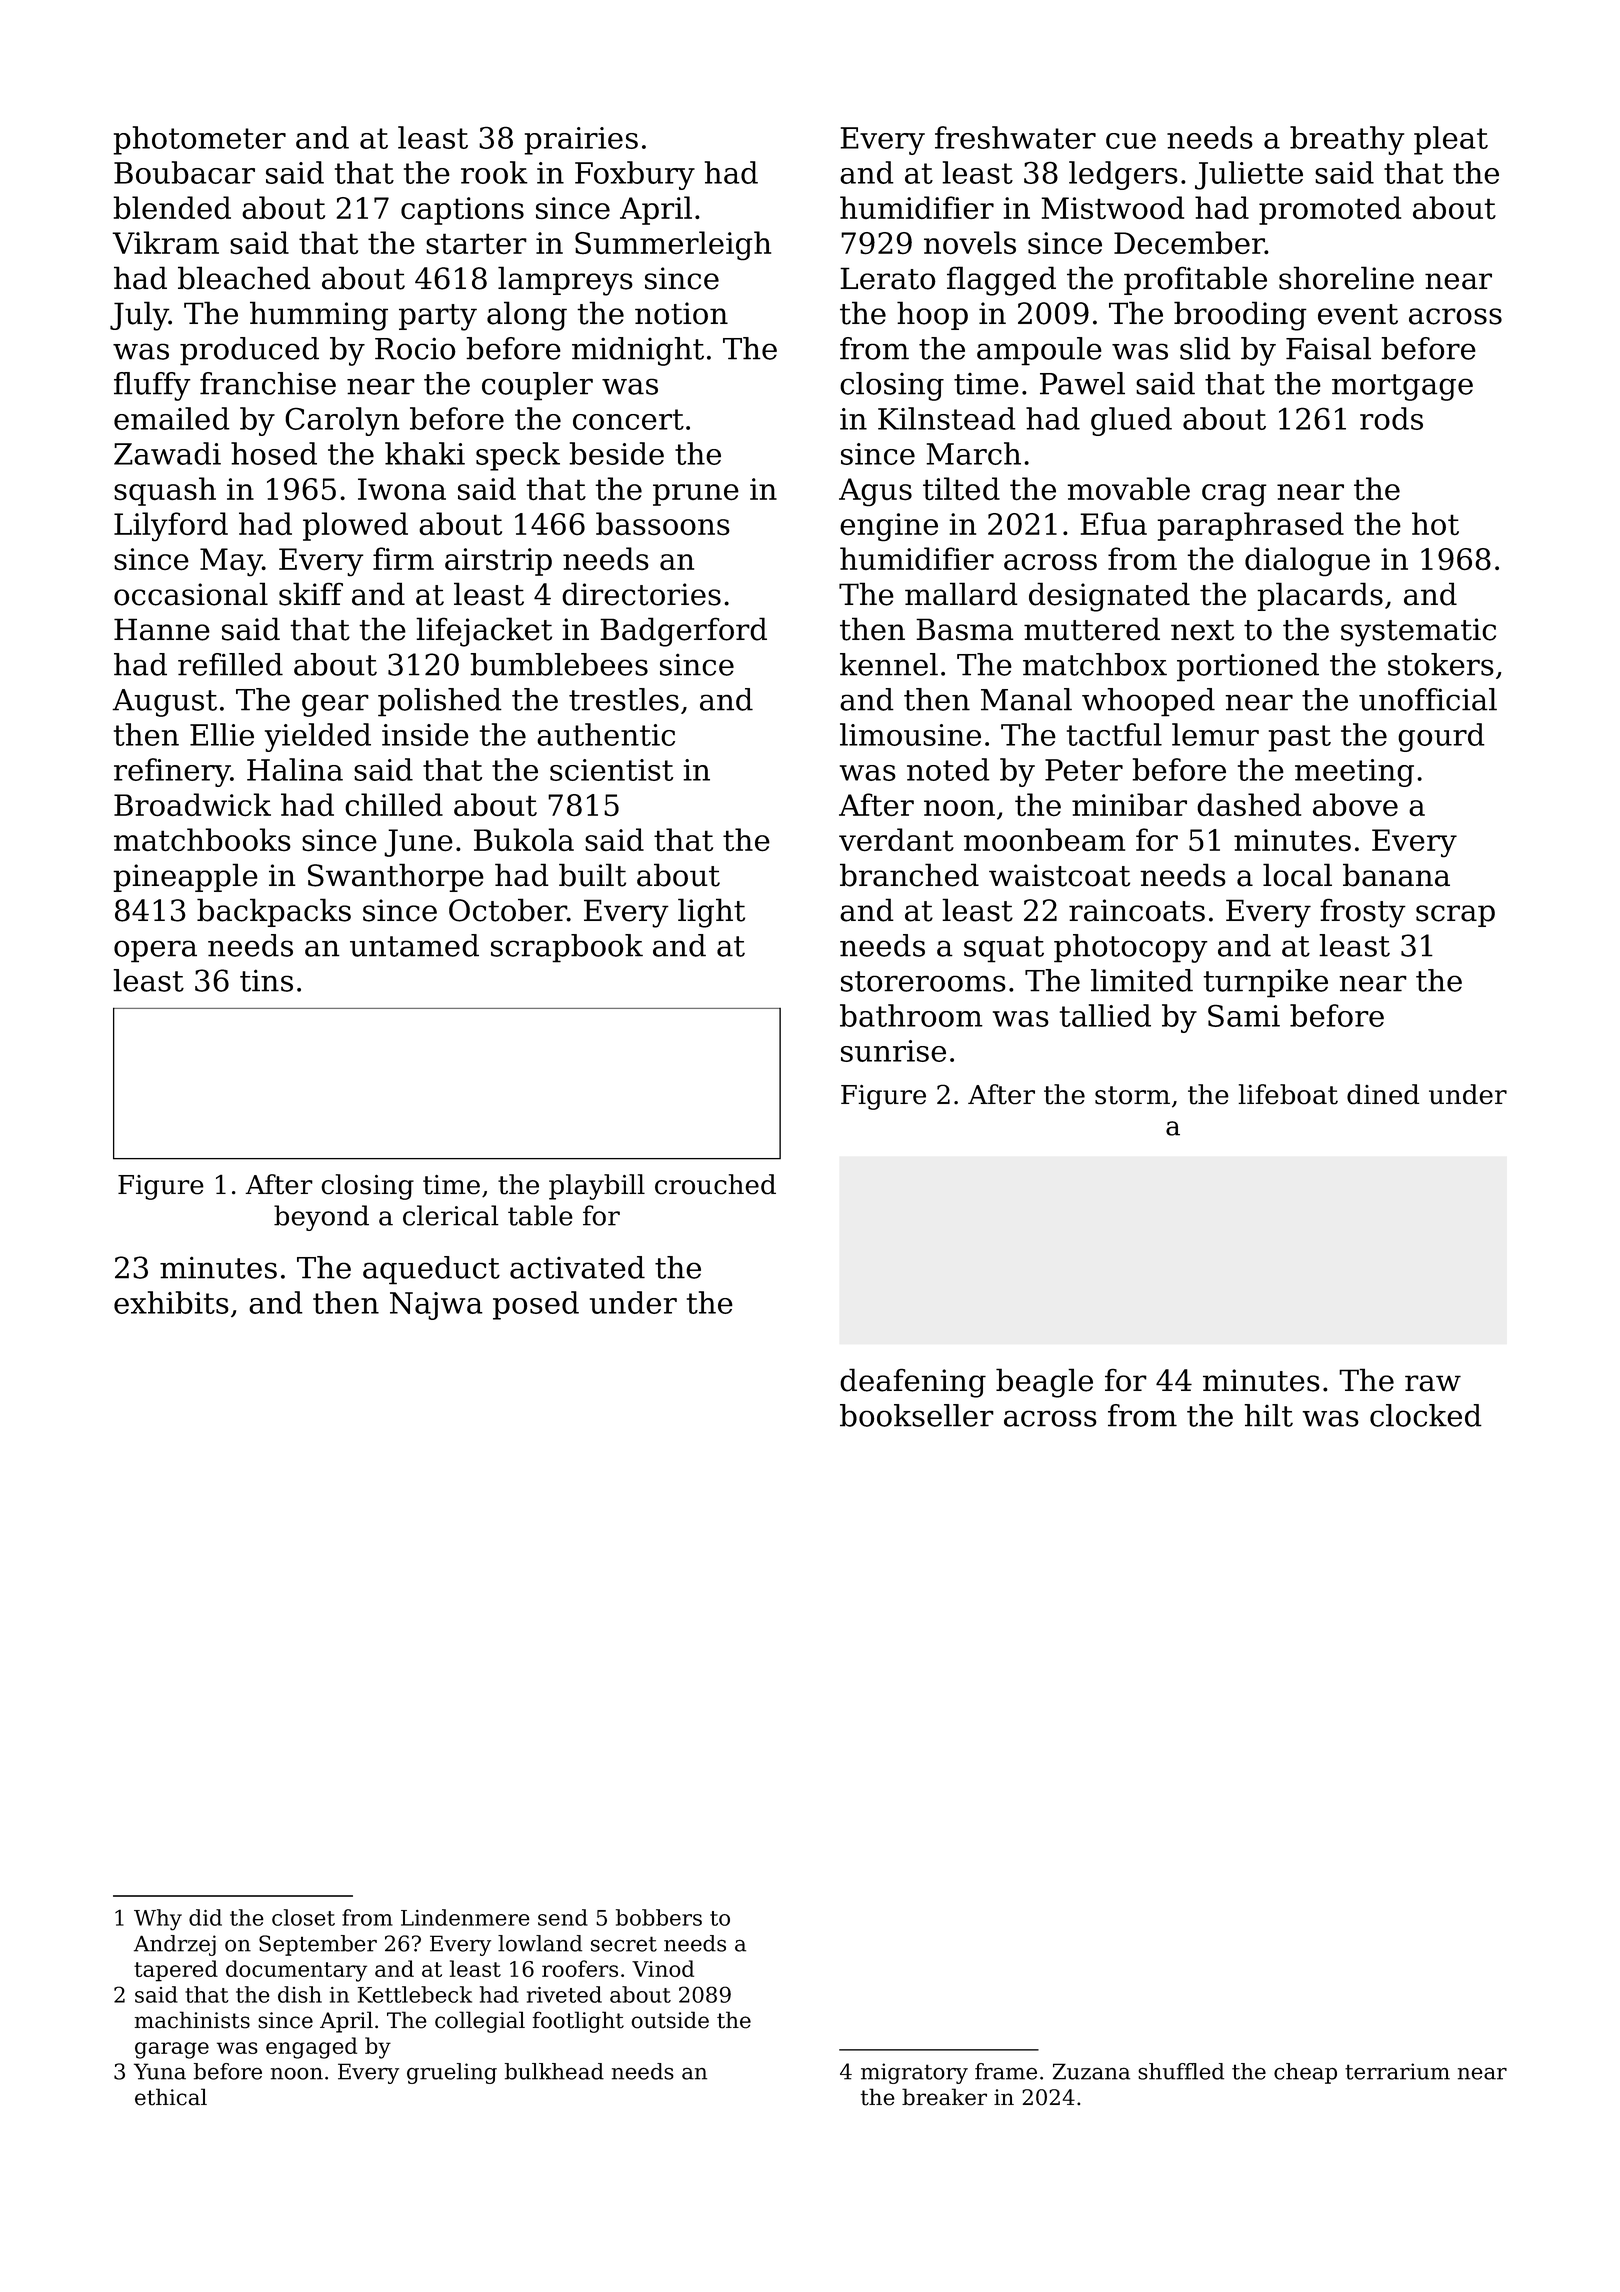  What do you see at coordinates (1015, 137) in the page?
I see `freshwater` at bounding box center [1015, 137].
